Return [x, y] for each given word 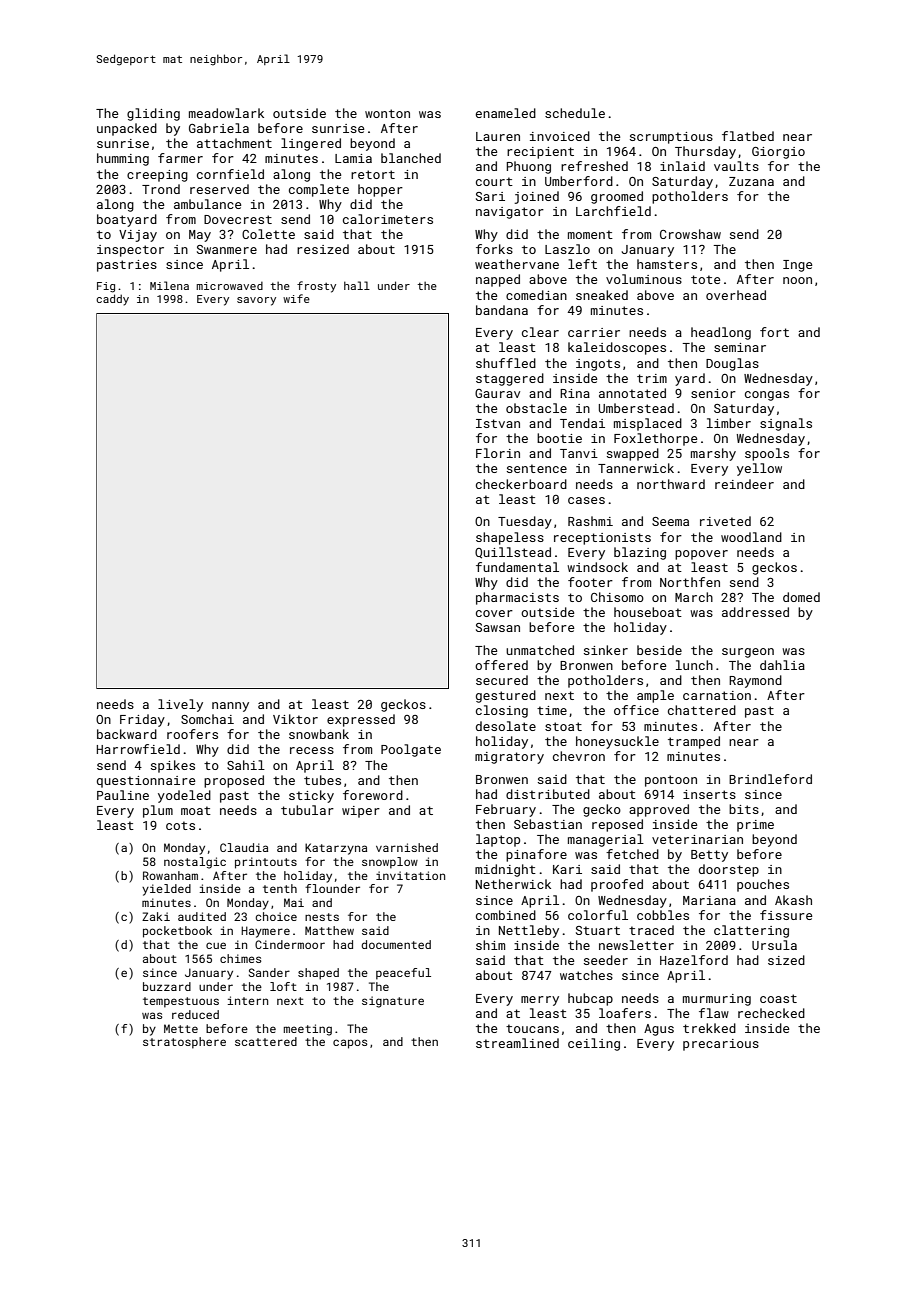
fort [774, 332]
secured [502, 680]
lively [180, 705]
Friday [142, 720]
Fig [106, 287]
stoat [563, 726]
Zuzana [751, 181]
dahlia [782, 665]
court [494, 181]
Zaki [156, 916]
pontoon [671, 781]
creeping [157, 176]
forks [494, 249]
